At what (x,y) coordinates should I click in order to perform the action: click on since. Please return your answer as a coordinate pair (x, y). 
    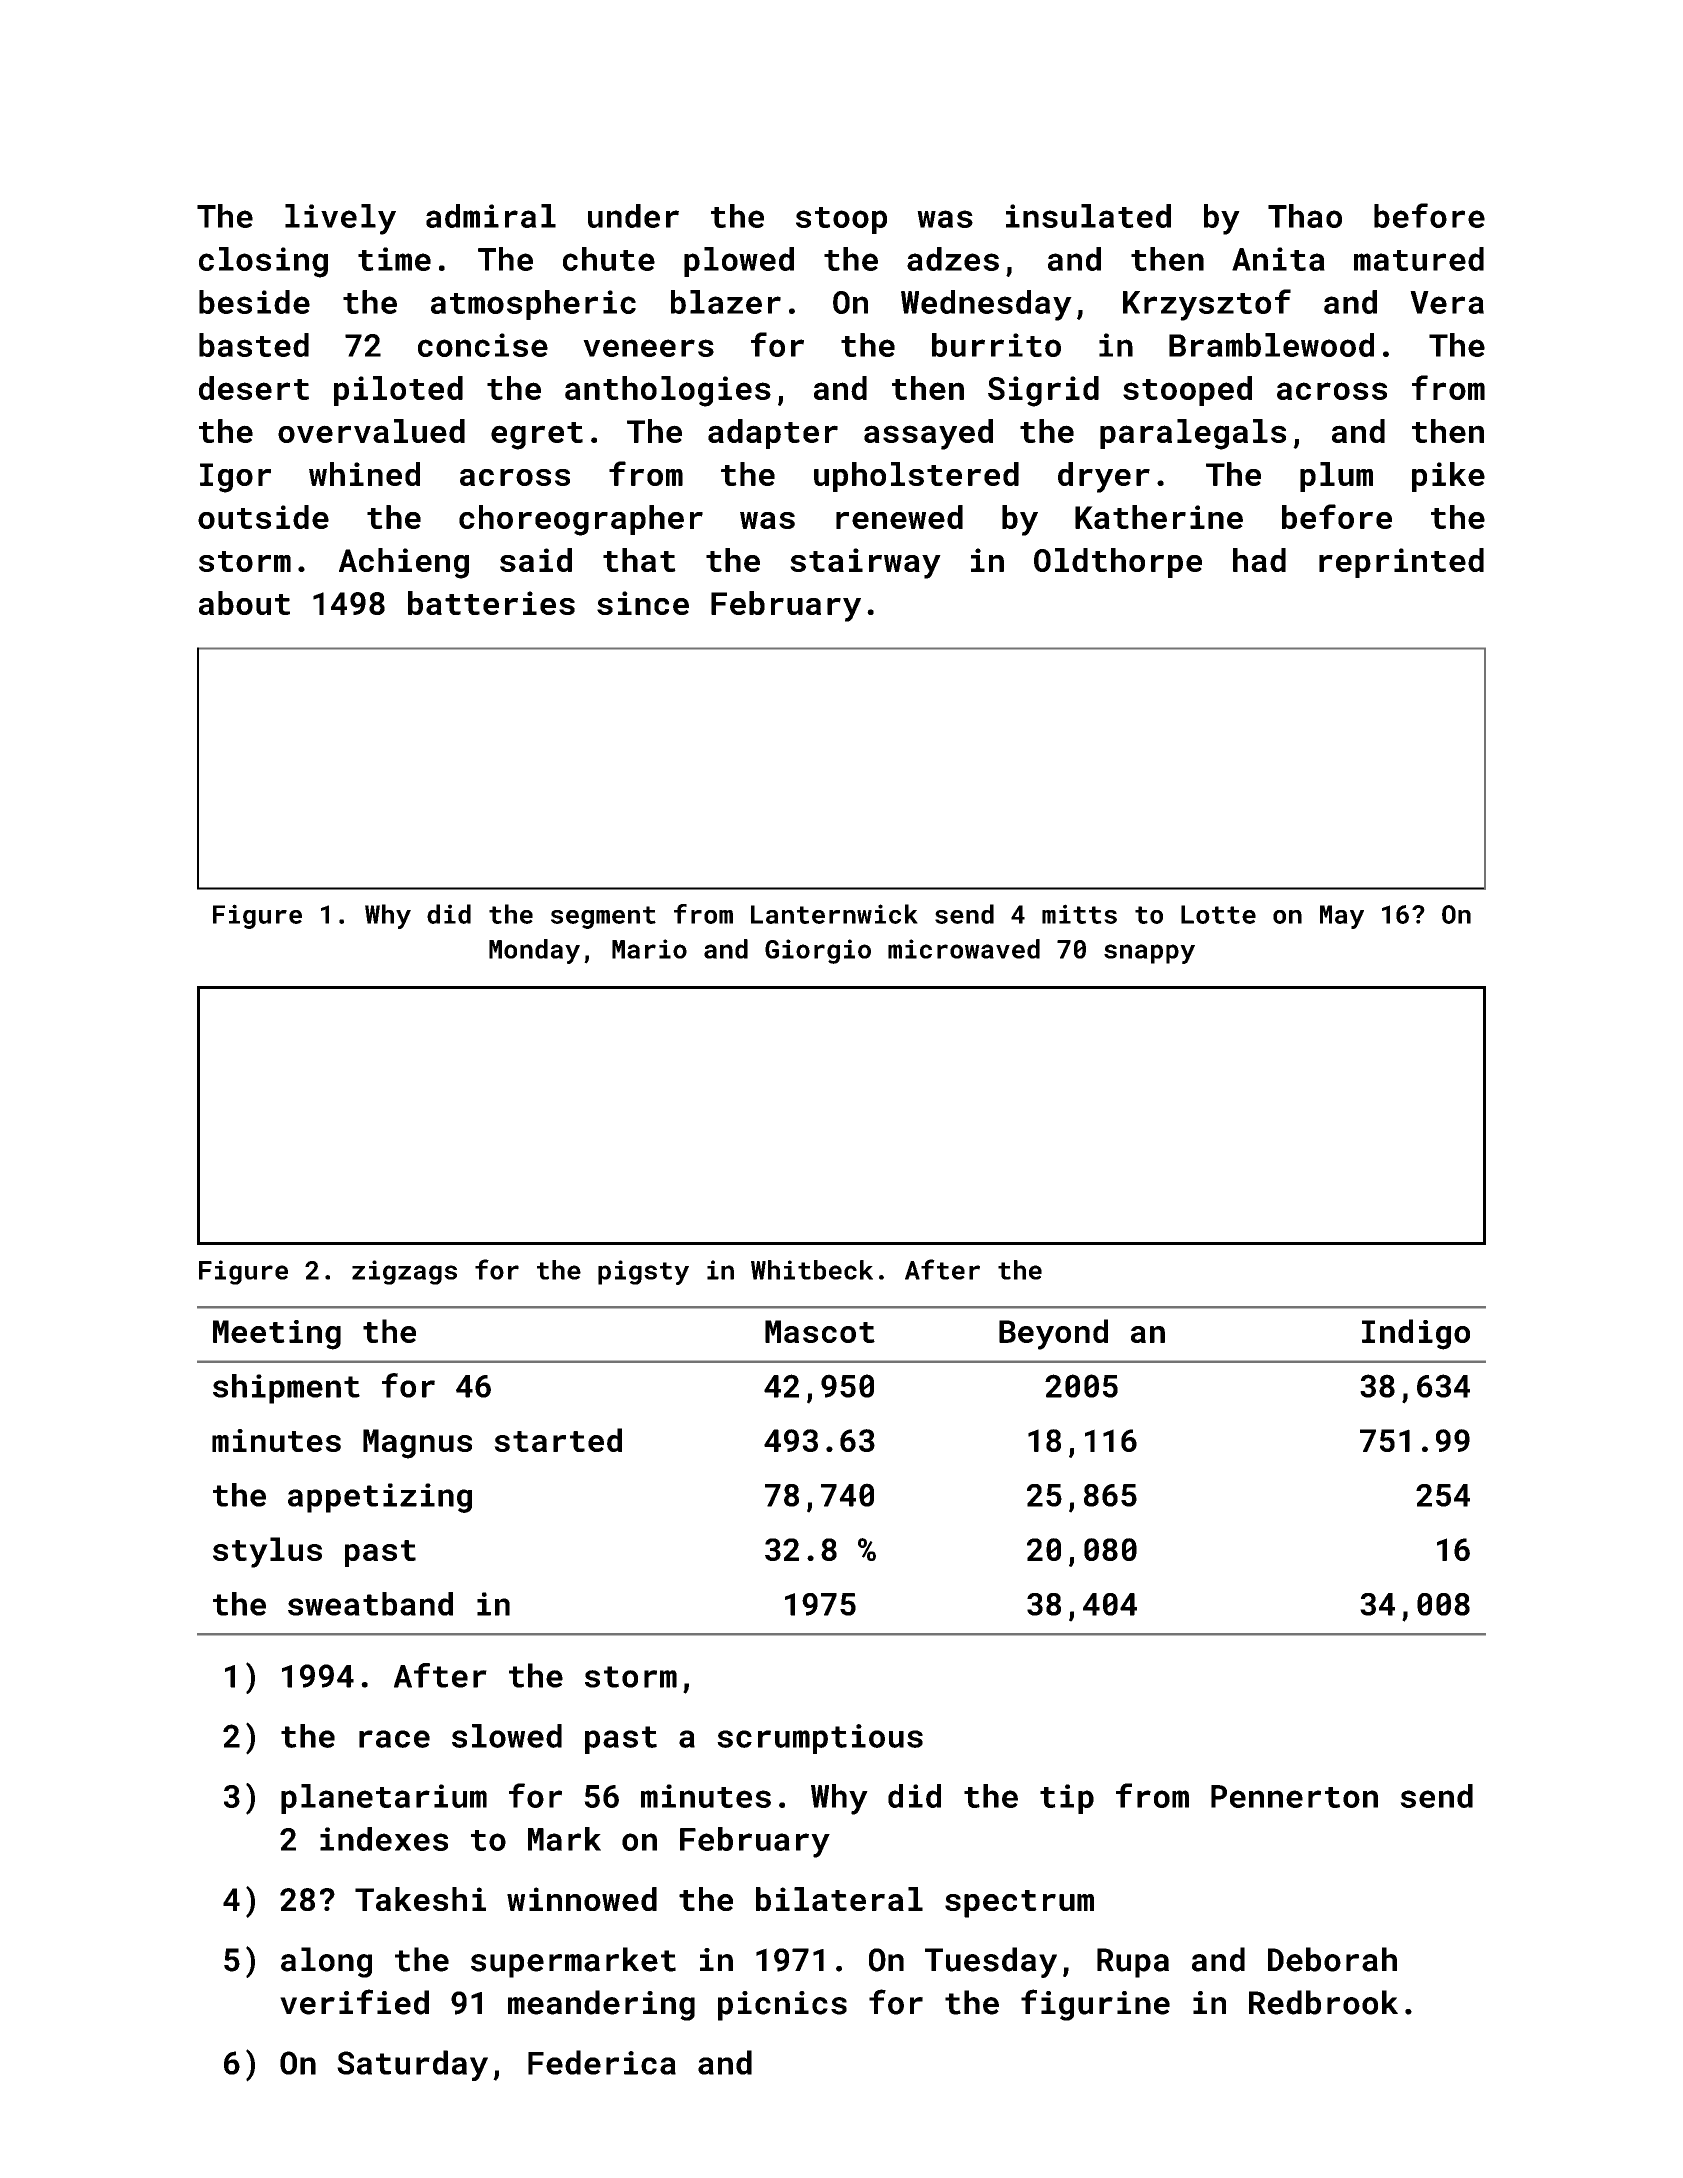
    Looking at the image, I should click on (643, 603).
